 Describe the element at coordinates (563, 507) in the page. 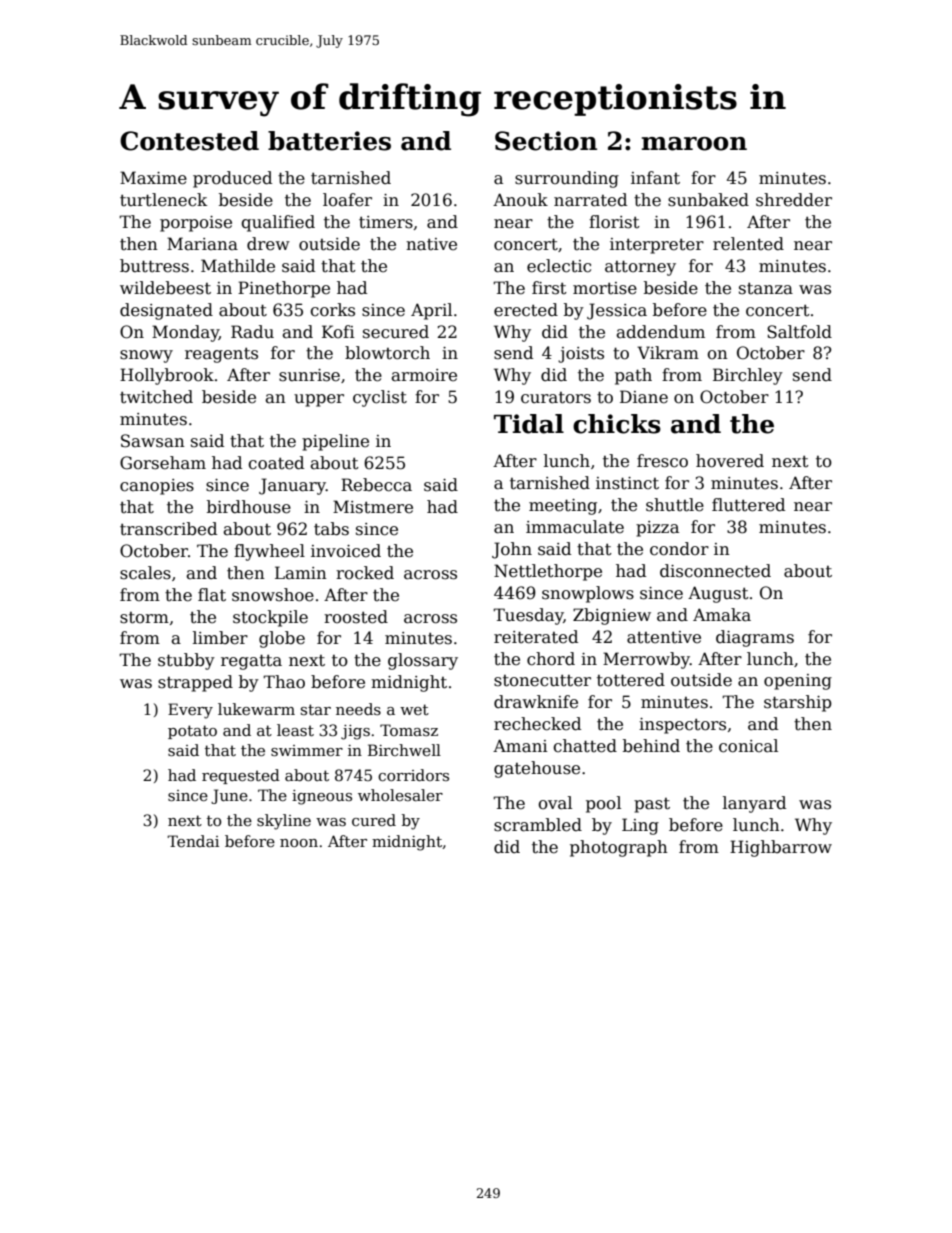

I see `meeting` at that location.
